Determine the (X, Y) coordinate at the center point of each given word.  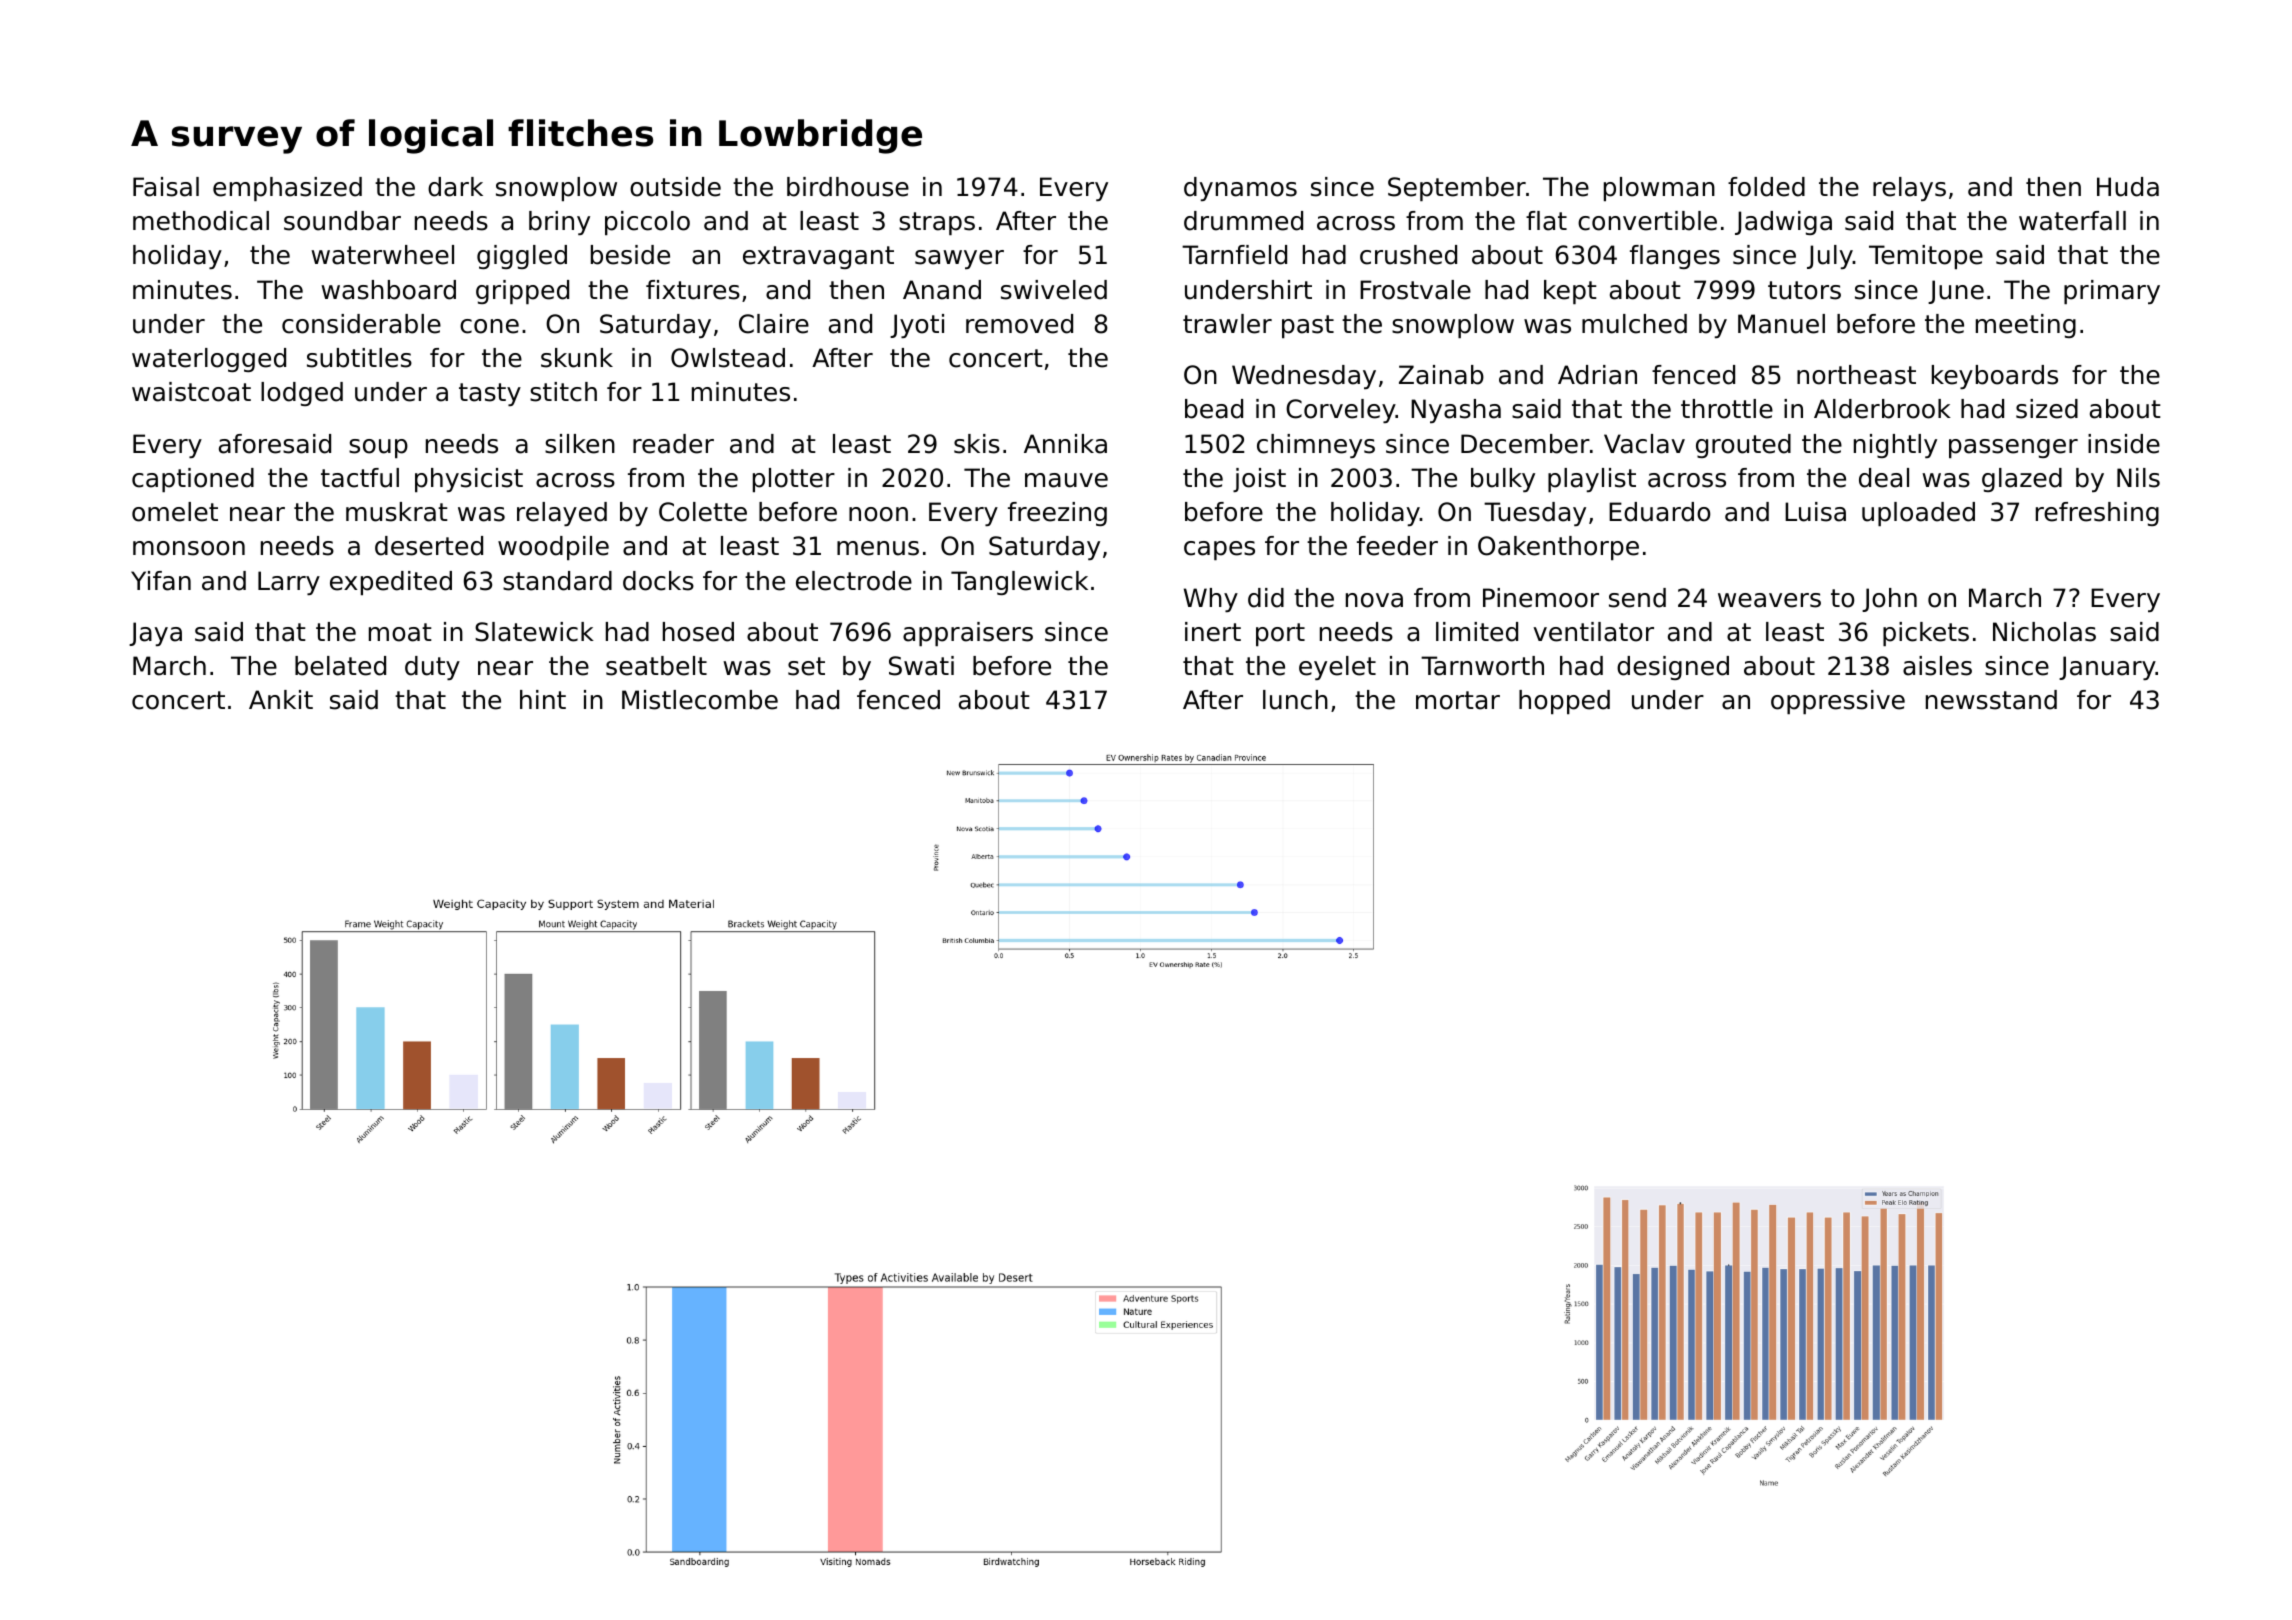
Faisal (166, 187)
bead (1214, 409)
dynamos (1240, 189)
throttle (1727, 409)
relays (1909, 189)
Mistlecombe (700, 700)
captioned (193, 480)
